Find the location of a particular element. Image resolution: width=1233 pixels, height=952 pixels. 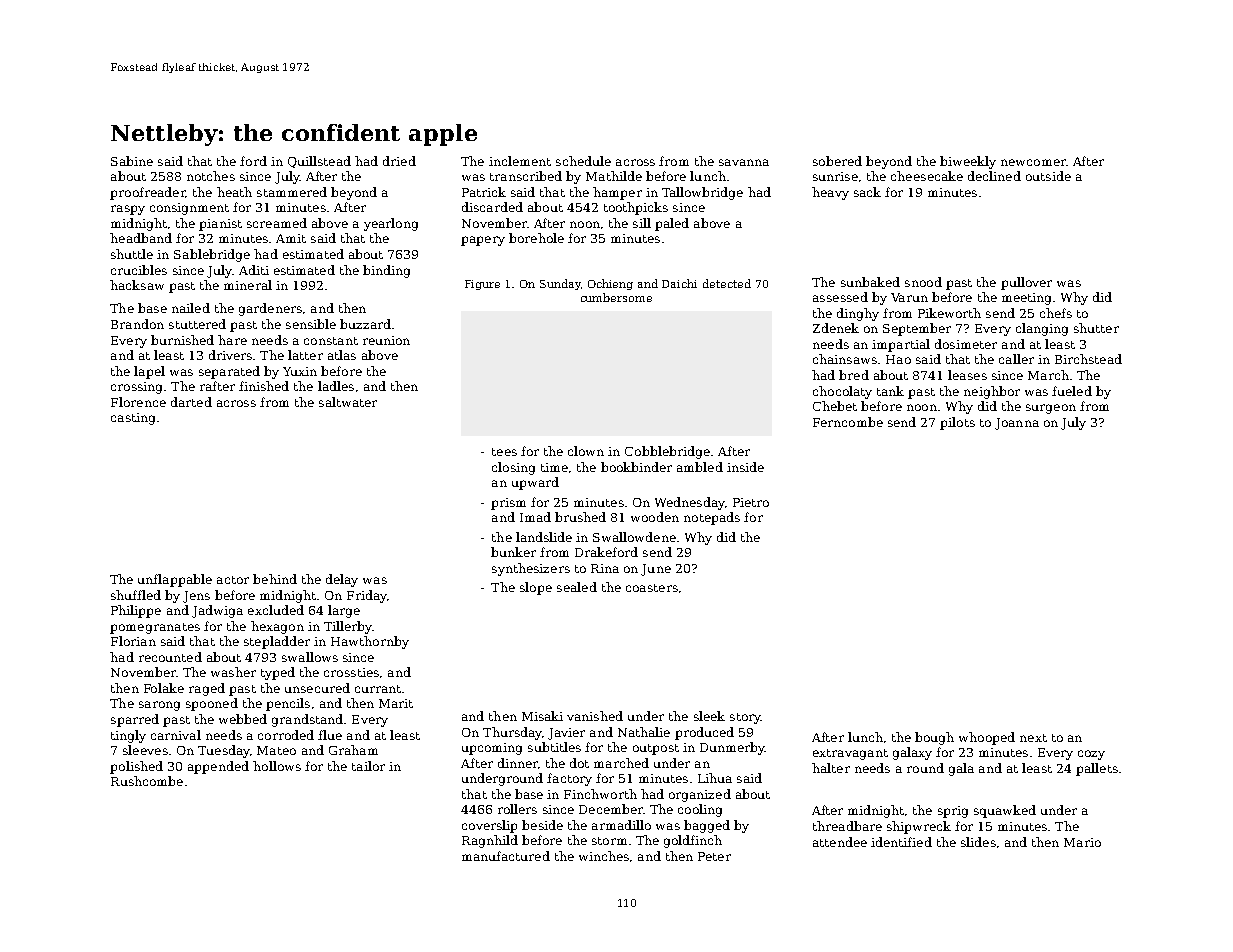

consignment is located at coordinates (189, 209).
